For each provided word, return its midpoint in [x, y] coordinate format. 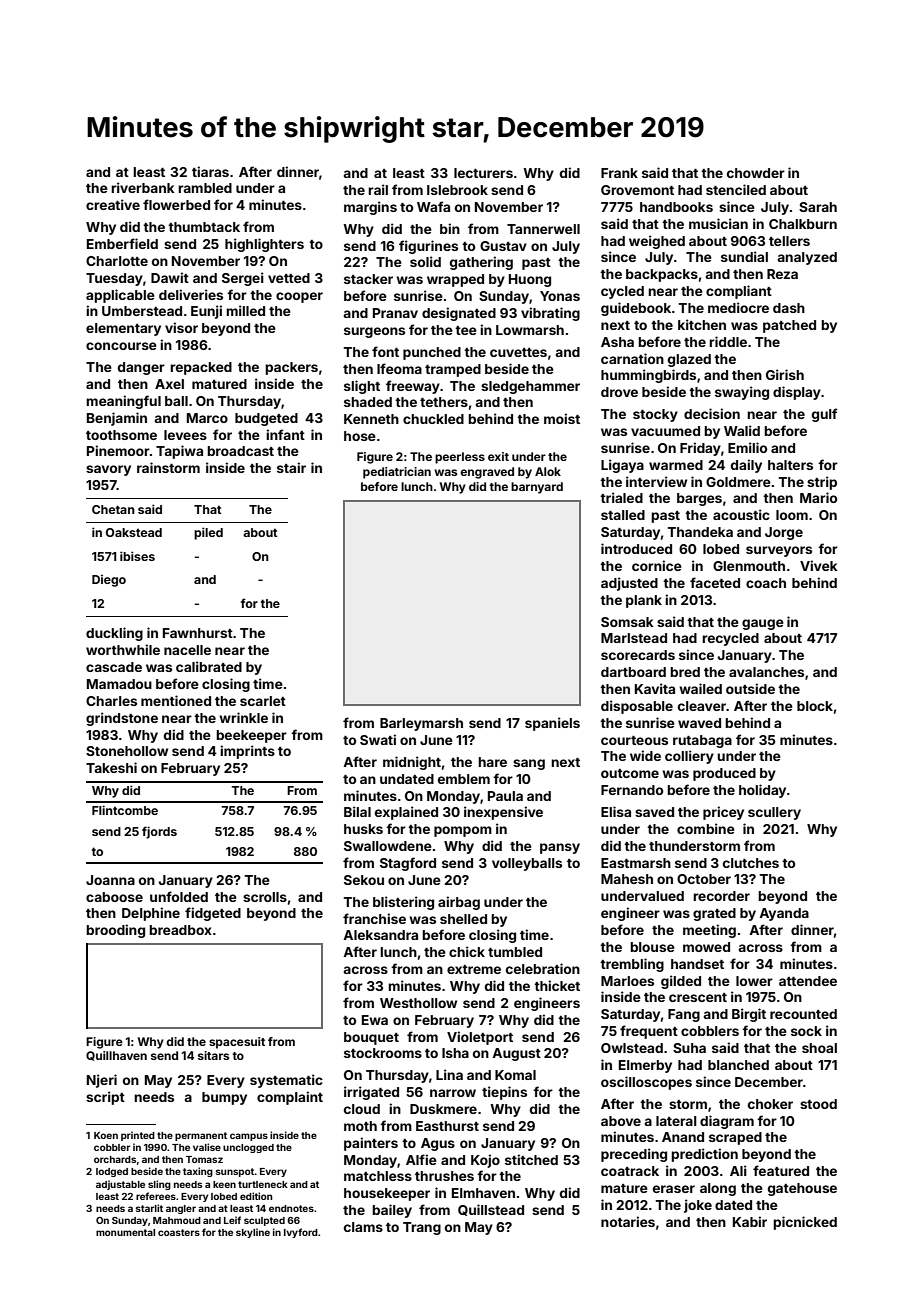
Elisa [616, 811]
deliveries [191, 294]
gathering [481, 263]
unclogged [248, 1148]
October [704, 879]
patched [789, 326]
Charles [111, 701]
